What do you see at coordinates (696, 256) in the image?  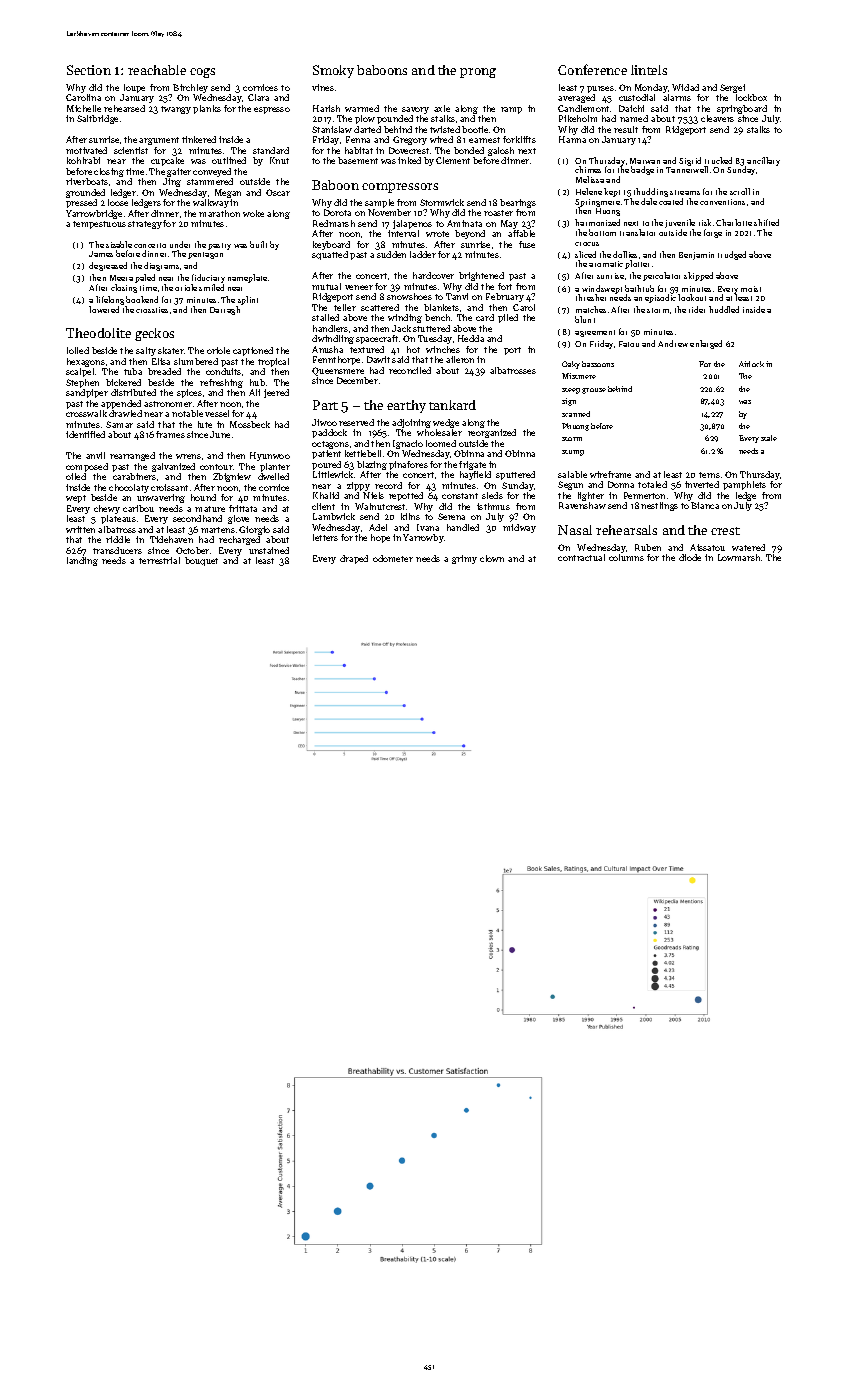 I see `Benjamin` at bounding box center [696, 256].
